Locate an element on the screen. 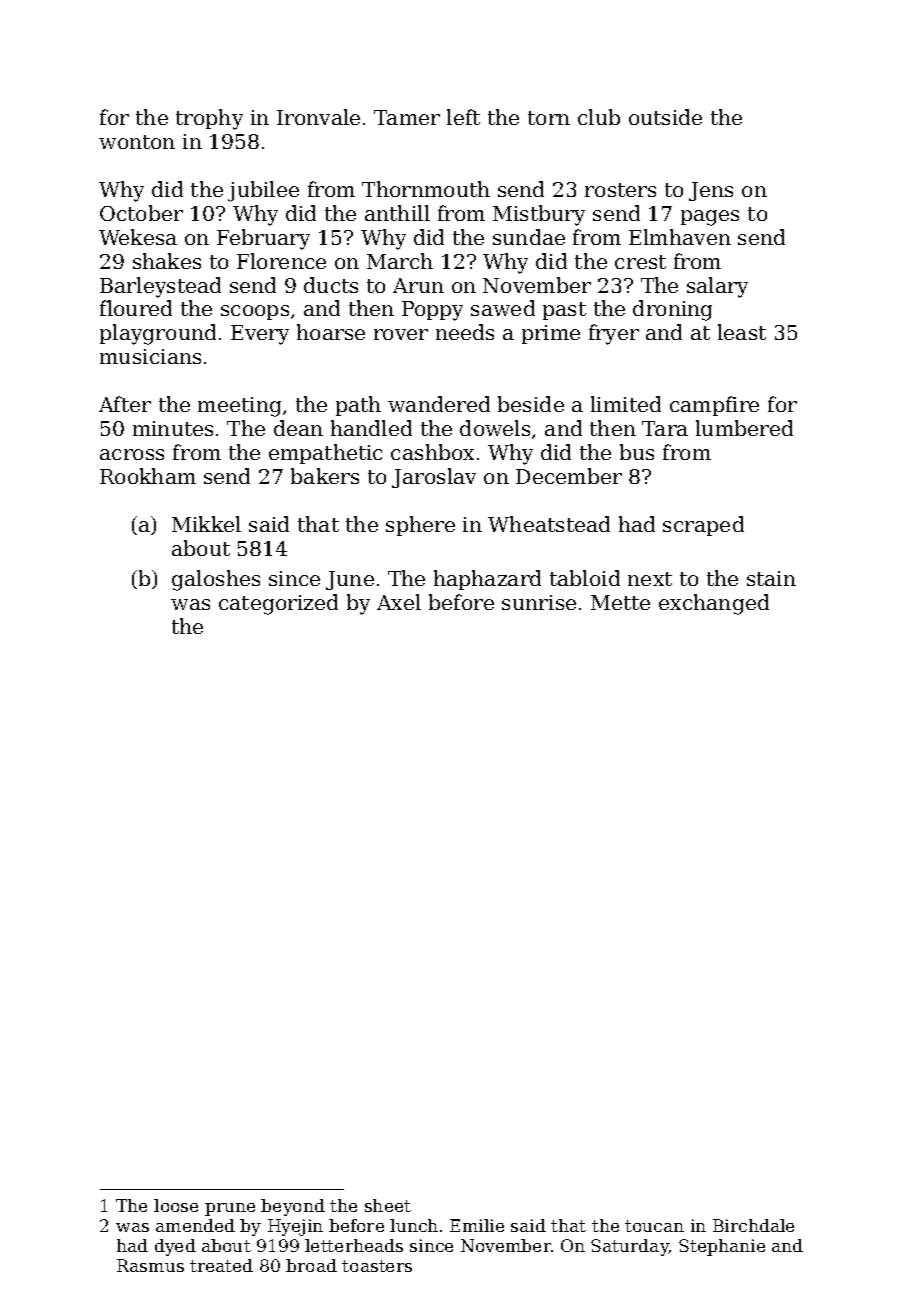 This screenshot has width=908, height=1316. minutes is located at coordinates (173, 428).
